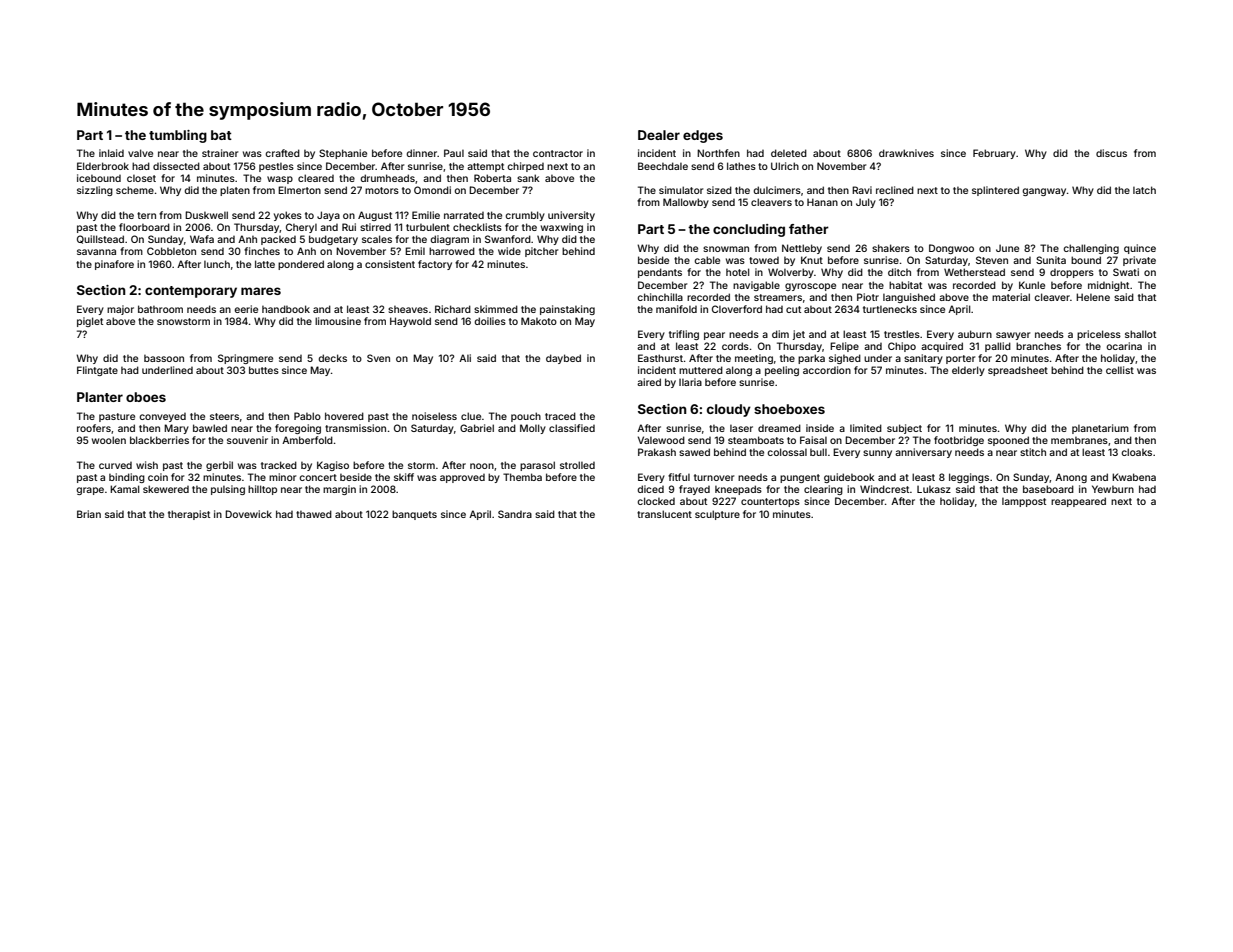  What do you see at coordinates (664, 514) in the image?
I see `translucent` at bounding box center [664, 514].
